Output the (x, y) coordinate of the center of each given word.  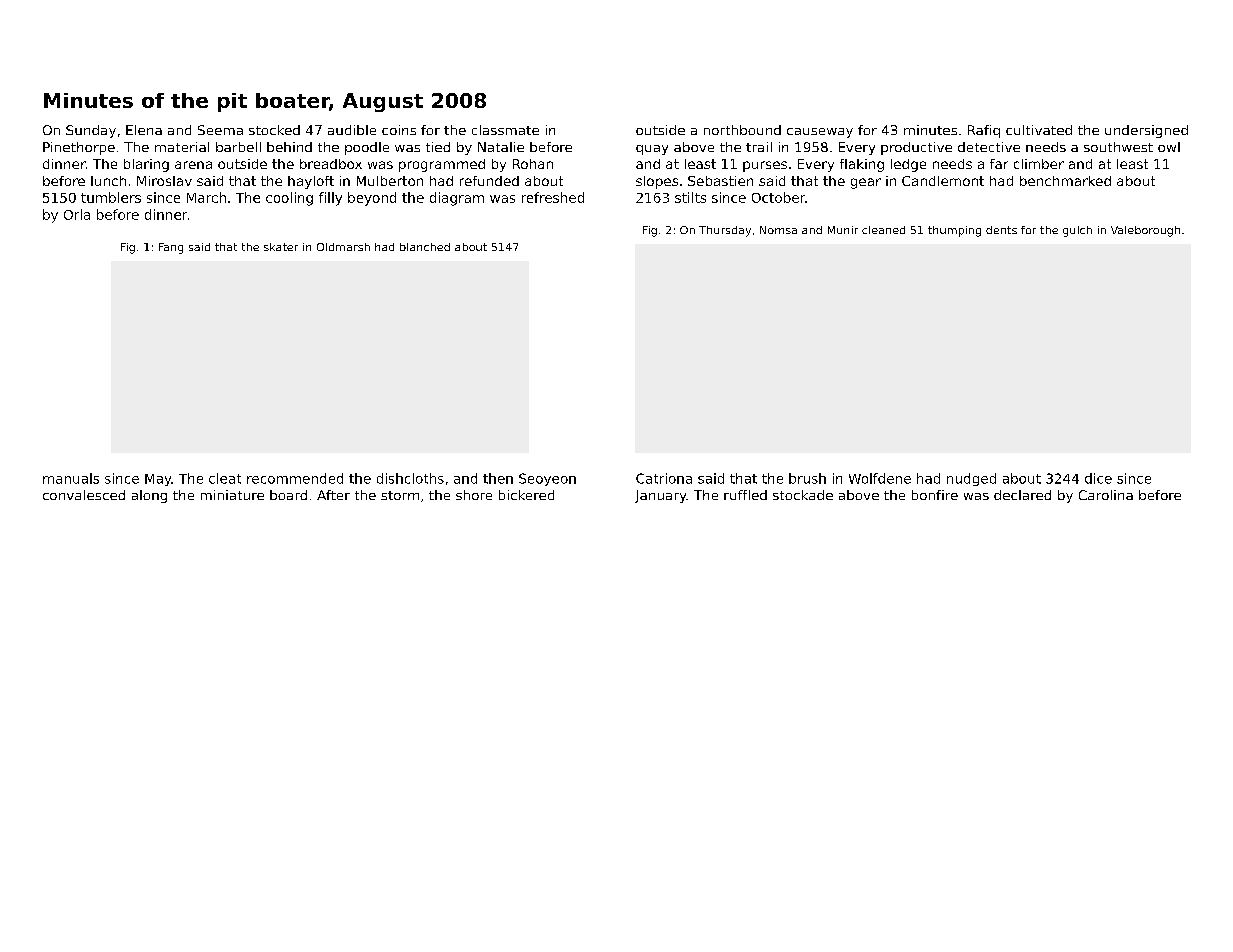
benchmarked (1065, 181)
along (149, 496)
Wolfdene (880, 478)
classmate (505, 130)
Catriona (664, 478)
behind (289, 147)
